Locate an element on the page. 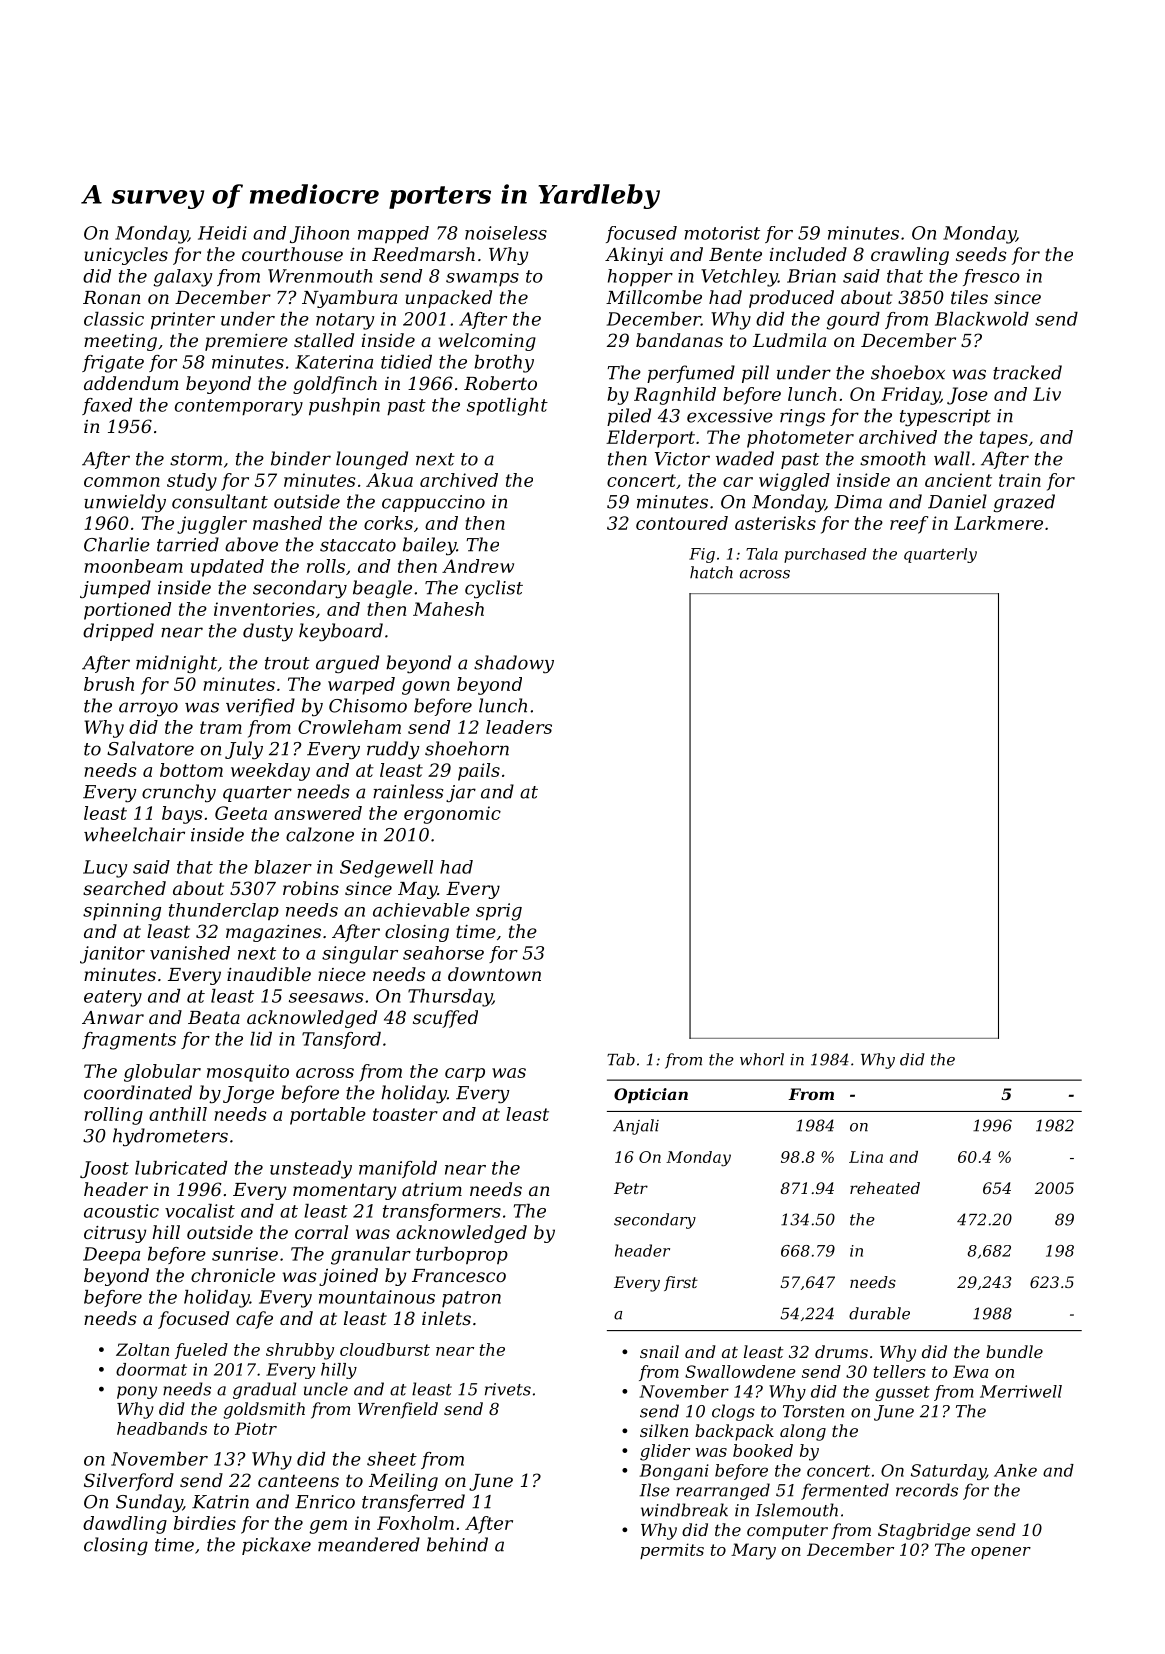 The image size is (1165, 1654). Jihoon is located at coordinates (319, 234).
